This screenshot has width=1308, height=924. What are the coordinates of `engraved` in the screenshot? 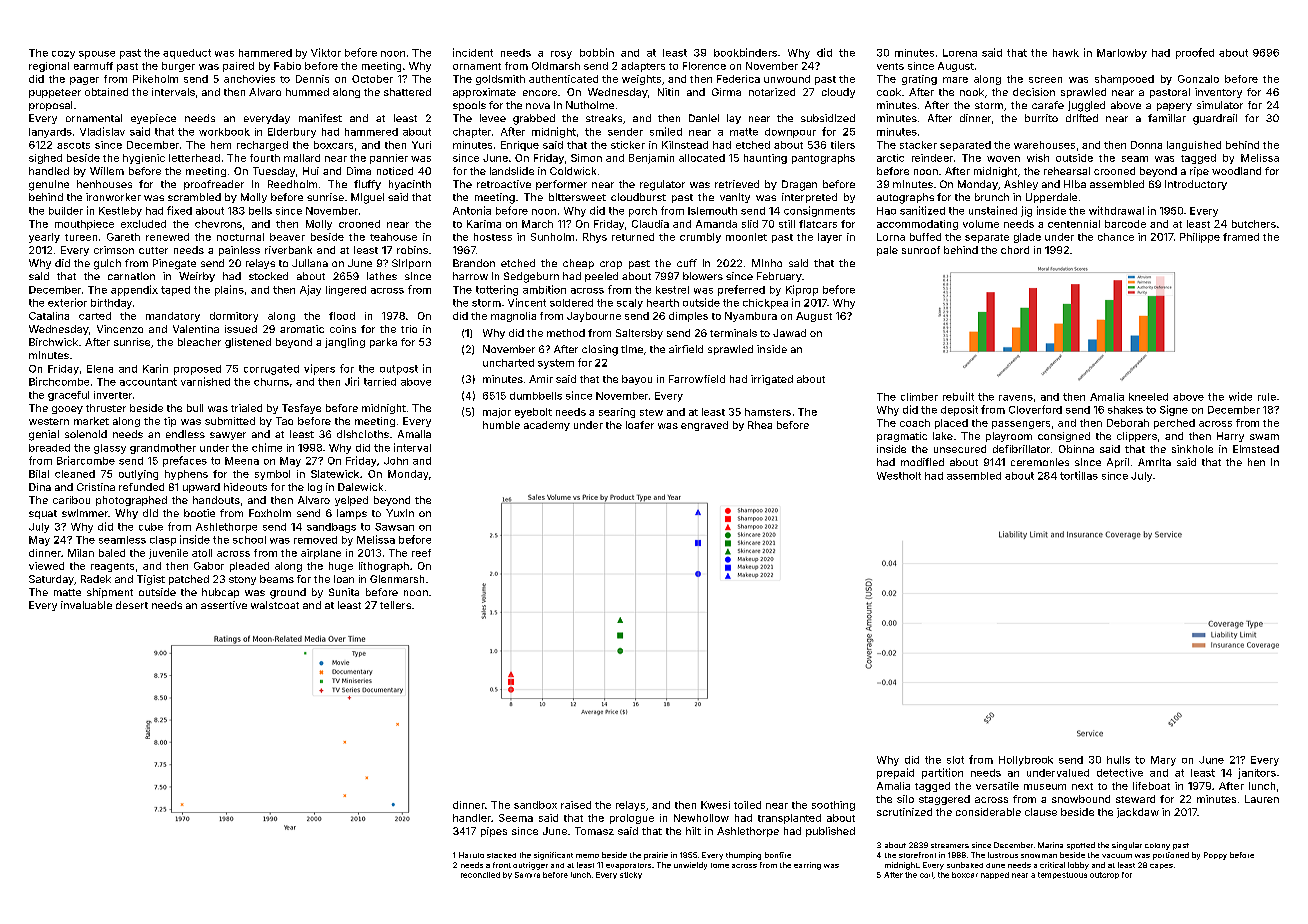 It's located at (704, 426).
